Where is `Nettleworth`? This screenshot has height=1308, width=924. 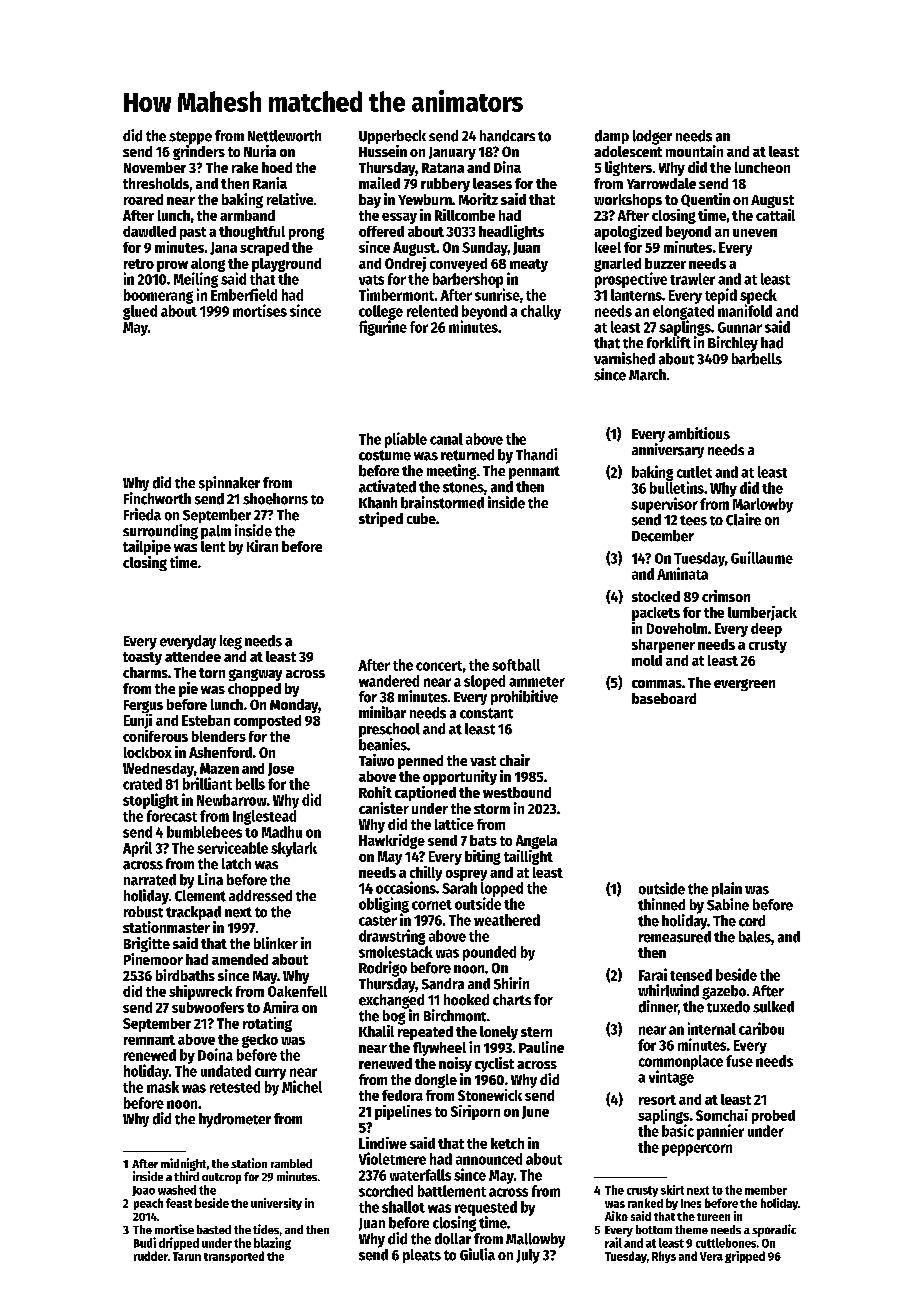 Nettleworth is located at coordinates (284, 136).
